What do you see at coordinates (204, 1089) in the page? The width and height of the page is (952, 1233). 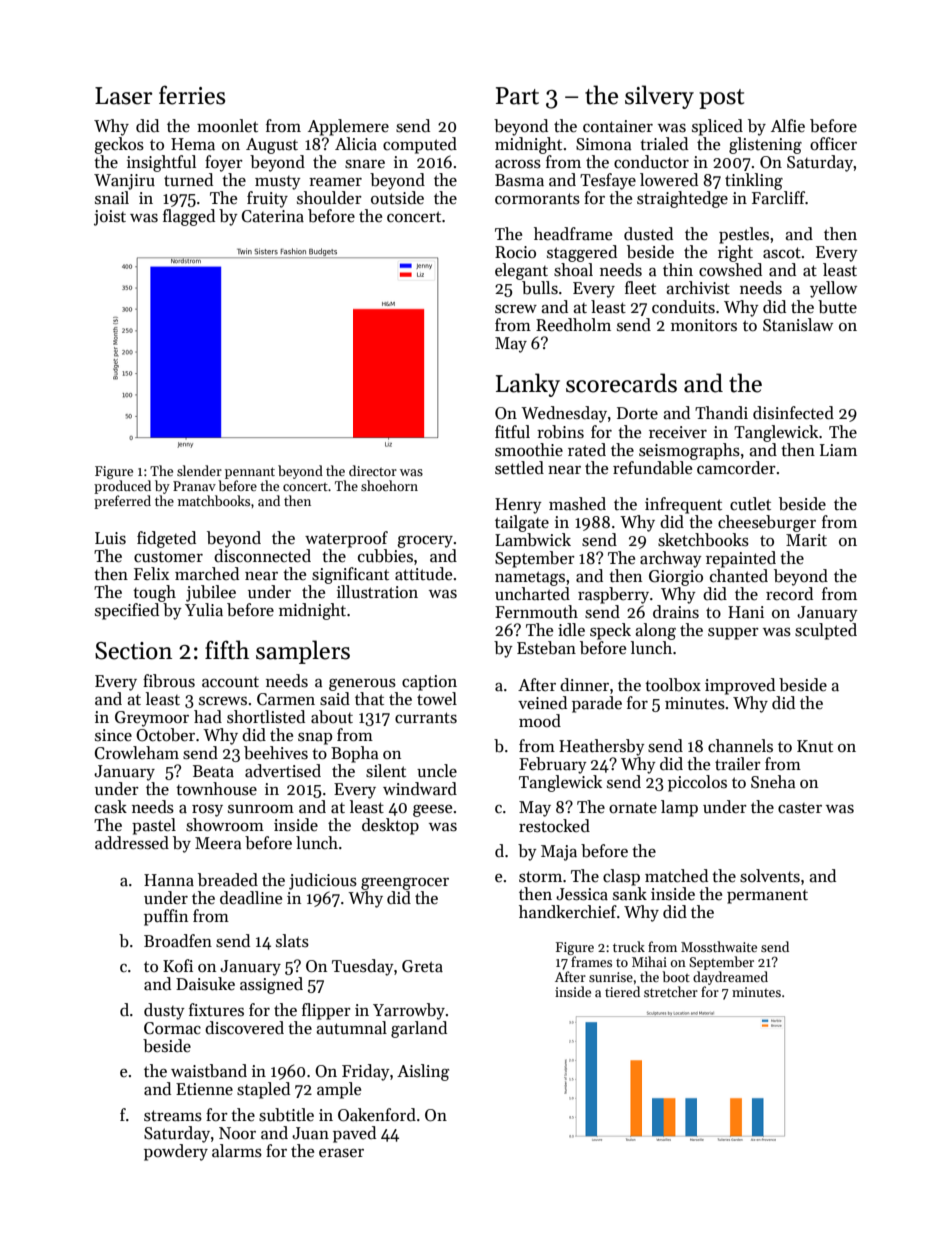 I see `Etienne` at bounding box center [204, 1089].
